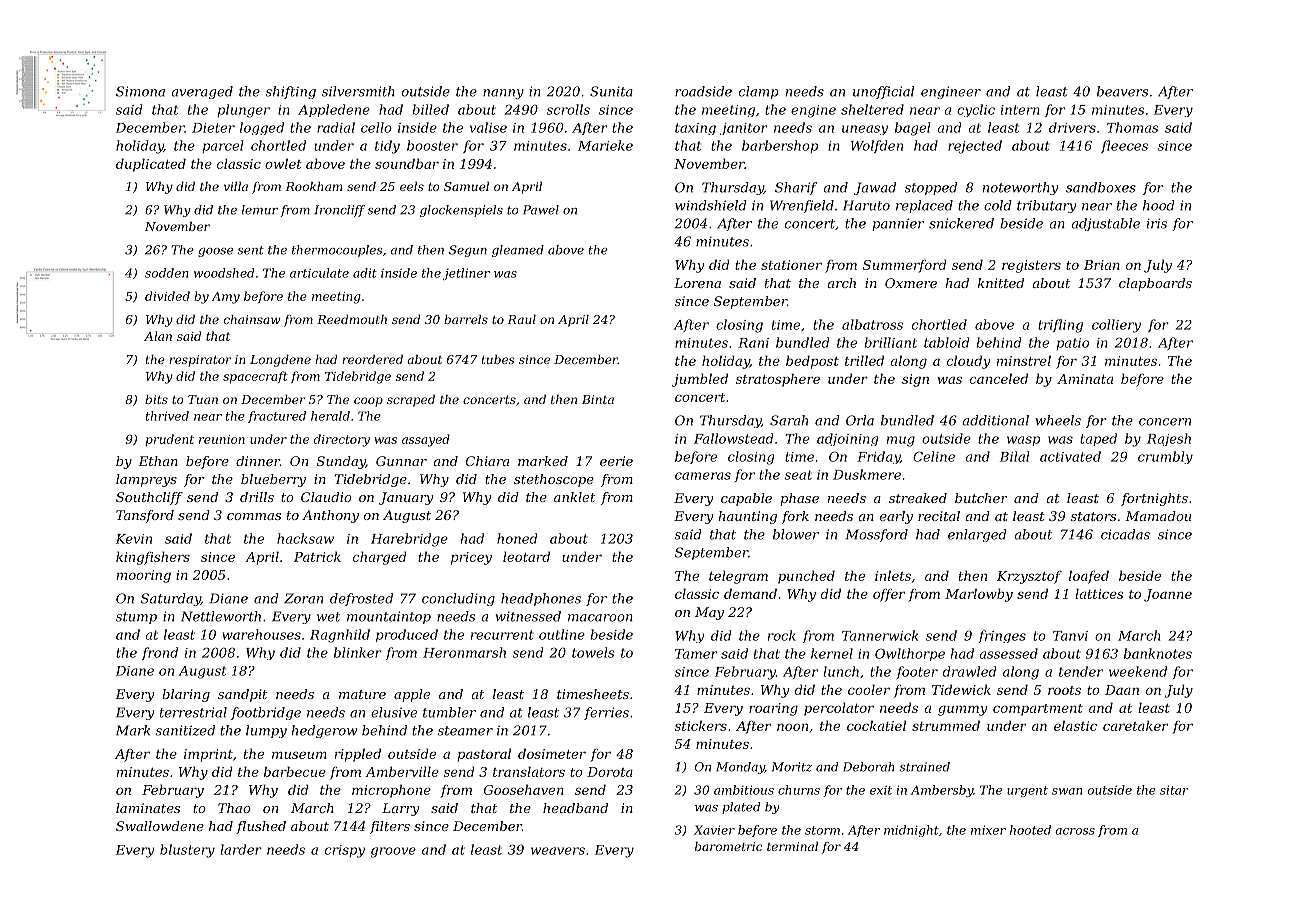  What do you see at coordinates (290, 92) in the screenshot?
I see `shifting` at bounding box center [290, 92].
